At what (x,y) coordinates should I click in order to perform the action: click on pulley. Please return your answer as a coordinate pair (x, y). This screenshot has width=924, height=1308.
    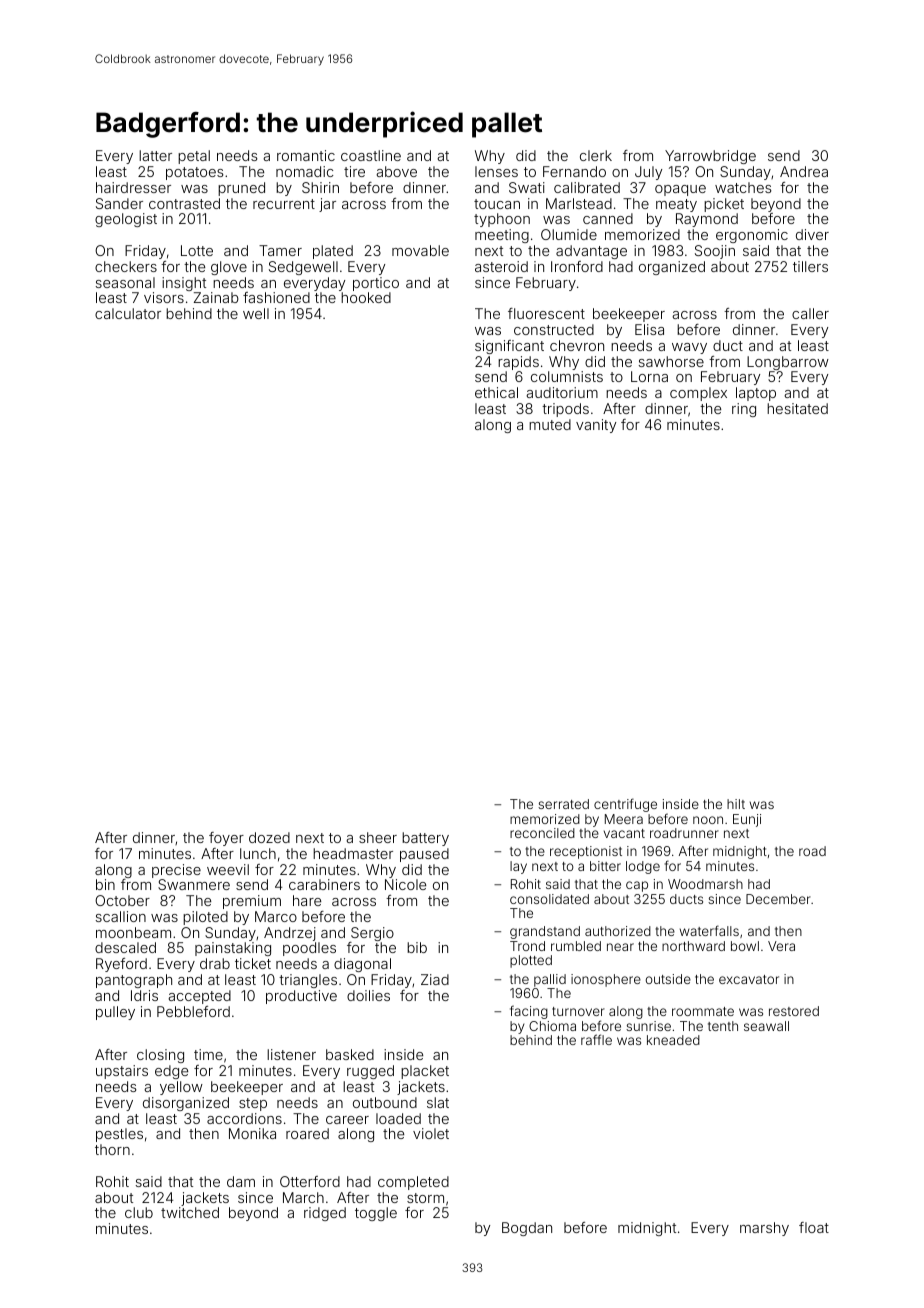
    Looking at the image, I should click on (115, 1013).
